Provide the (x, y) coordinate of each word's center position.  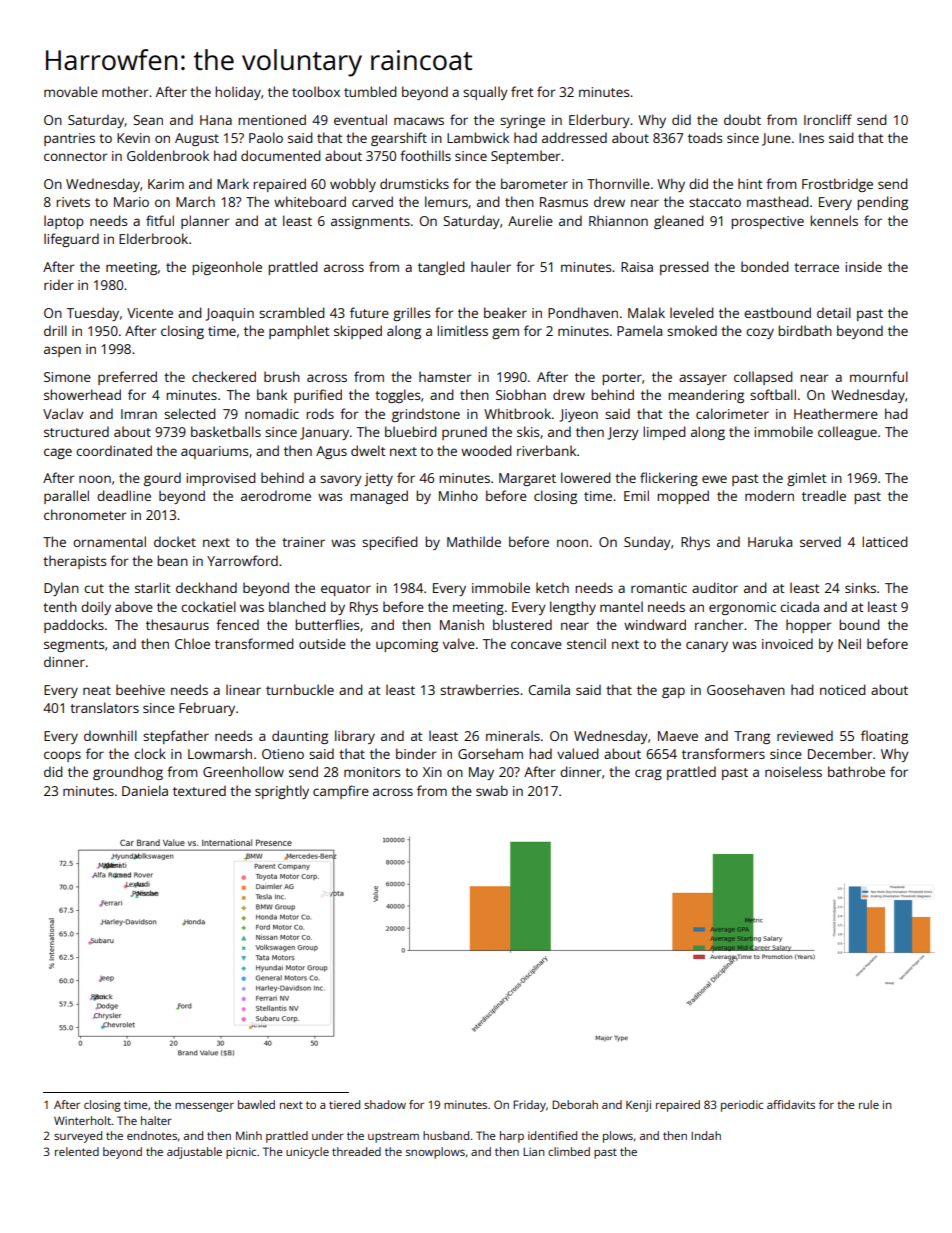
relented (77, 1151)
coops (62, 756)
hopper (808, 626)
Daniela (145, 790)
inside (863, 266)
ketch (552, 587)
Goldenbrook (168, 155)
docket (175, 541)
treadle (824, 495)
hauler (491, 266)
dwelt (368, 450)
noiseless (793, 771)
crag (648, 774)
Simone (67, 377)
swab (492, 790)
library (355, 737)
